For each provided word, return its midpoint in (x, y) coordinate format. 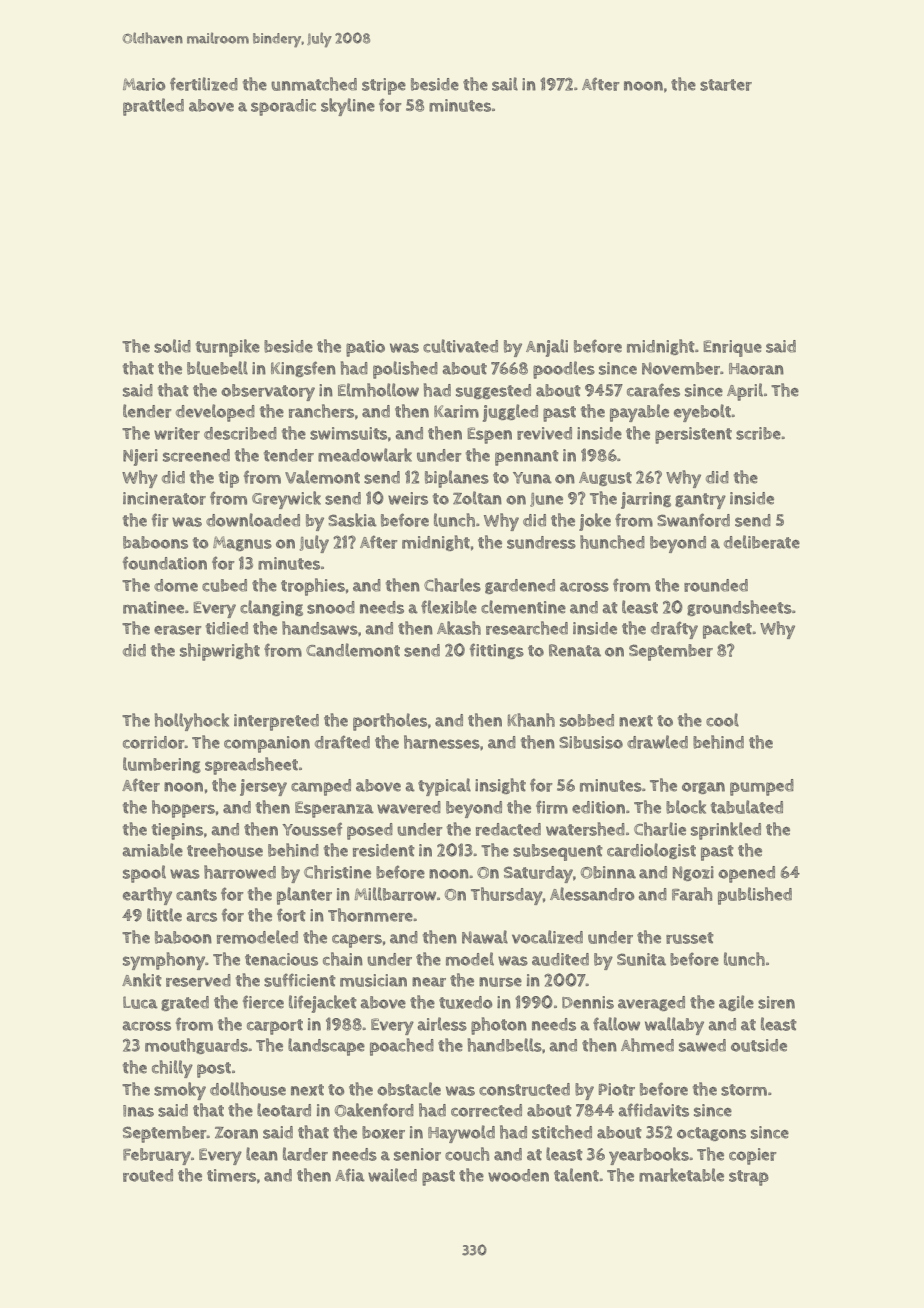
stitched (562, 1132)
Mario (144, 84)
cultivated (460, 346)
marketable (681, 1175)
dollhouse (248, 1089)
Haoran (756, 369)
